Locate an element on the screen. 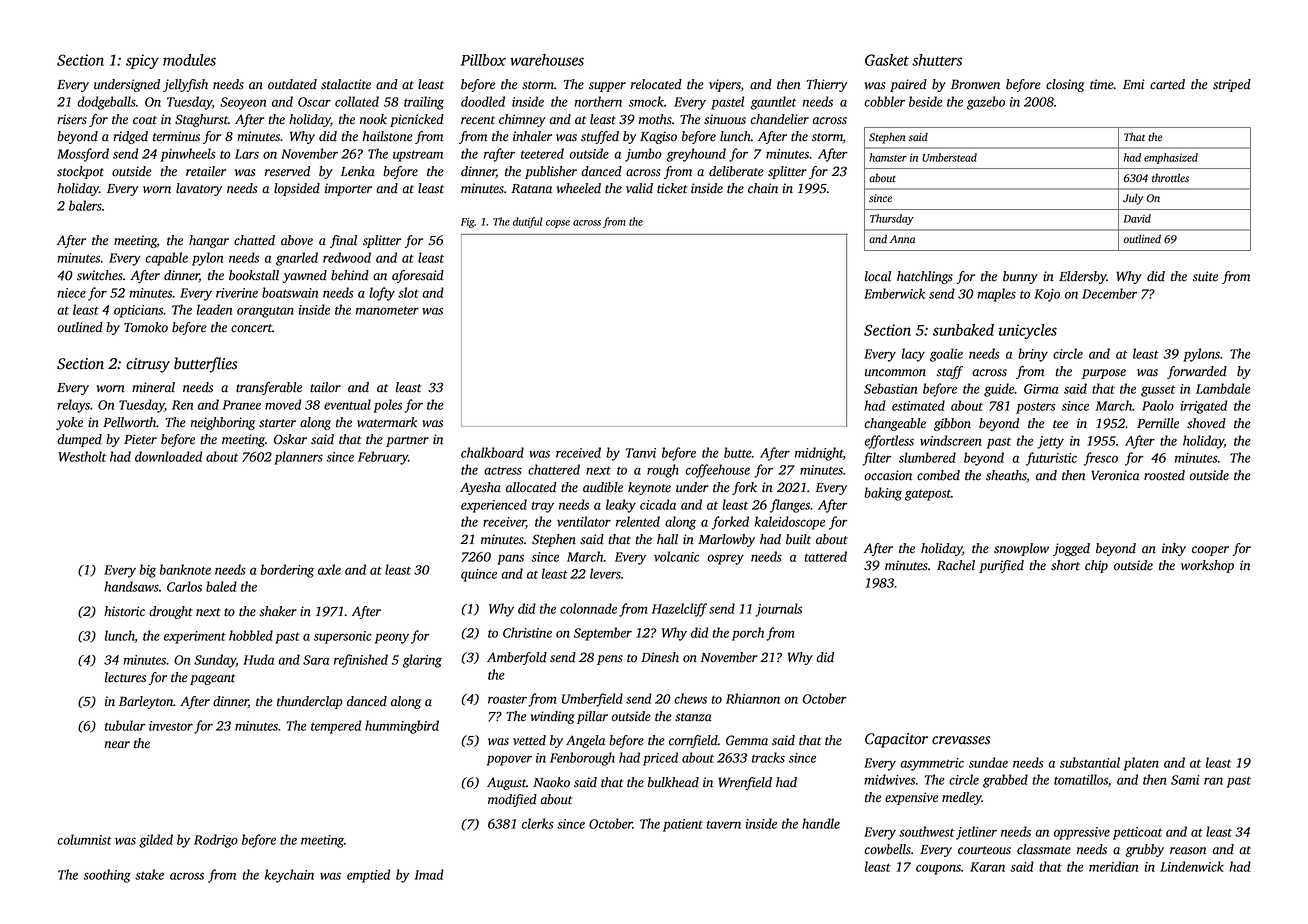  substantial is located at coordinates (1090, 762).
